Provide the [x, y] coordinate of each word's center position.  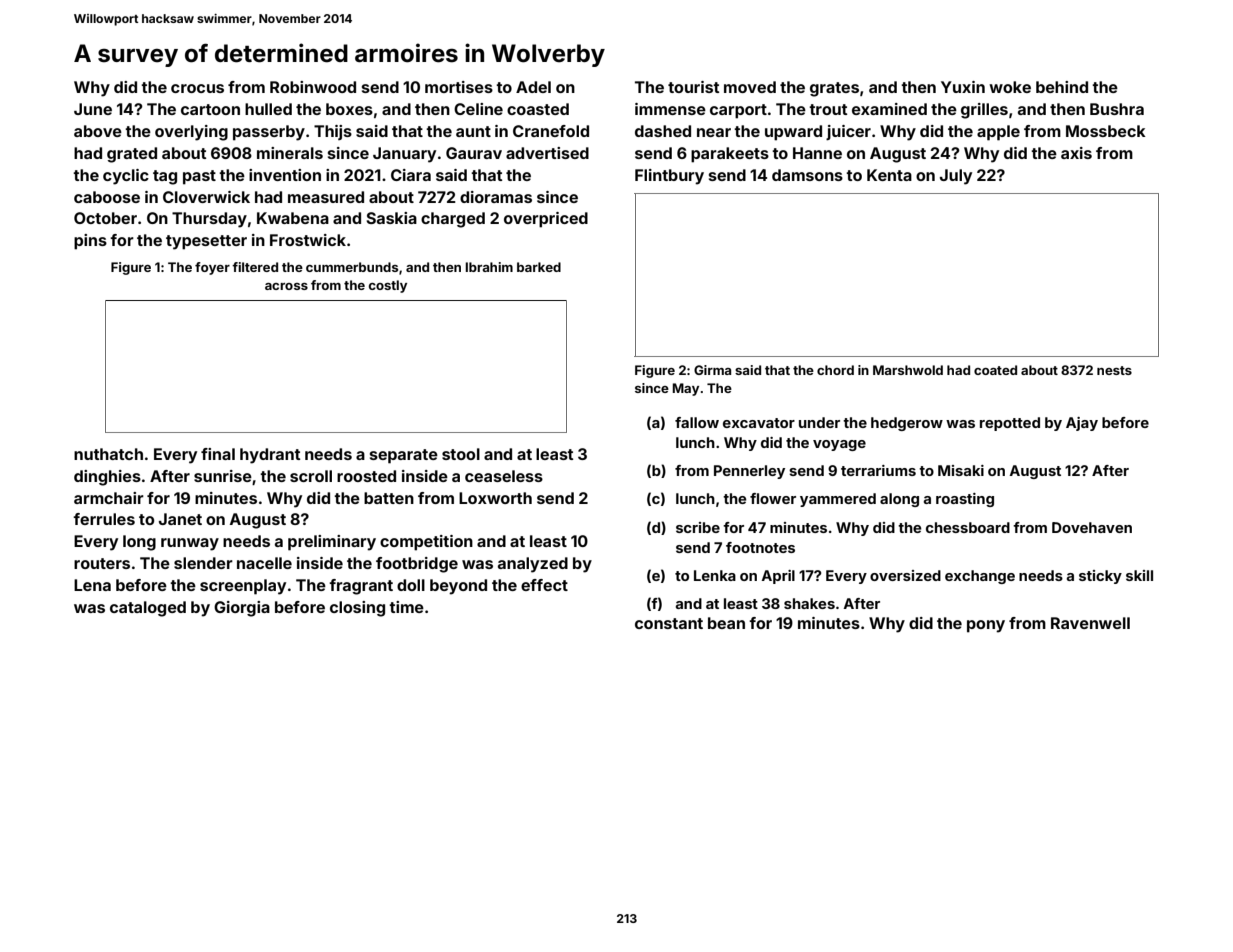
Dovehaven [1092, 527]
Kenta [889, 175]
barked [539, 267]
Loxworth [495, 498]
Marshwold [908, 370]
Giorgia [242, 609]
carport [738, 111]
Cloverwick [206, 197]
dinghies [107, 478]
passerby [269, 133]
